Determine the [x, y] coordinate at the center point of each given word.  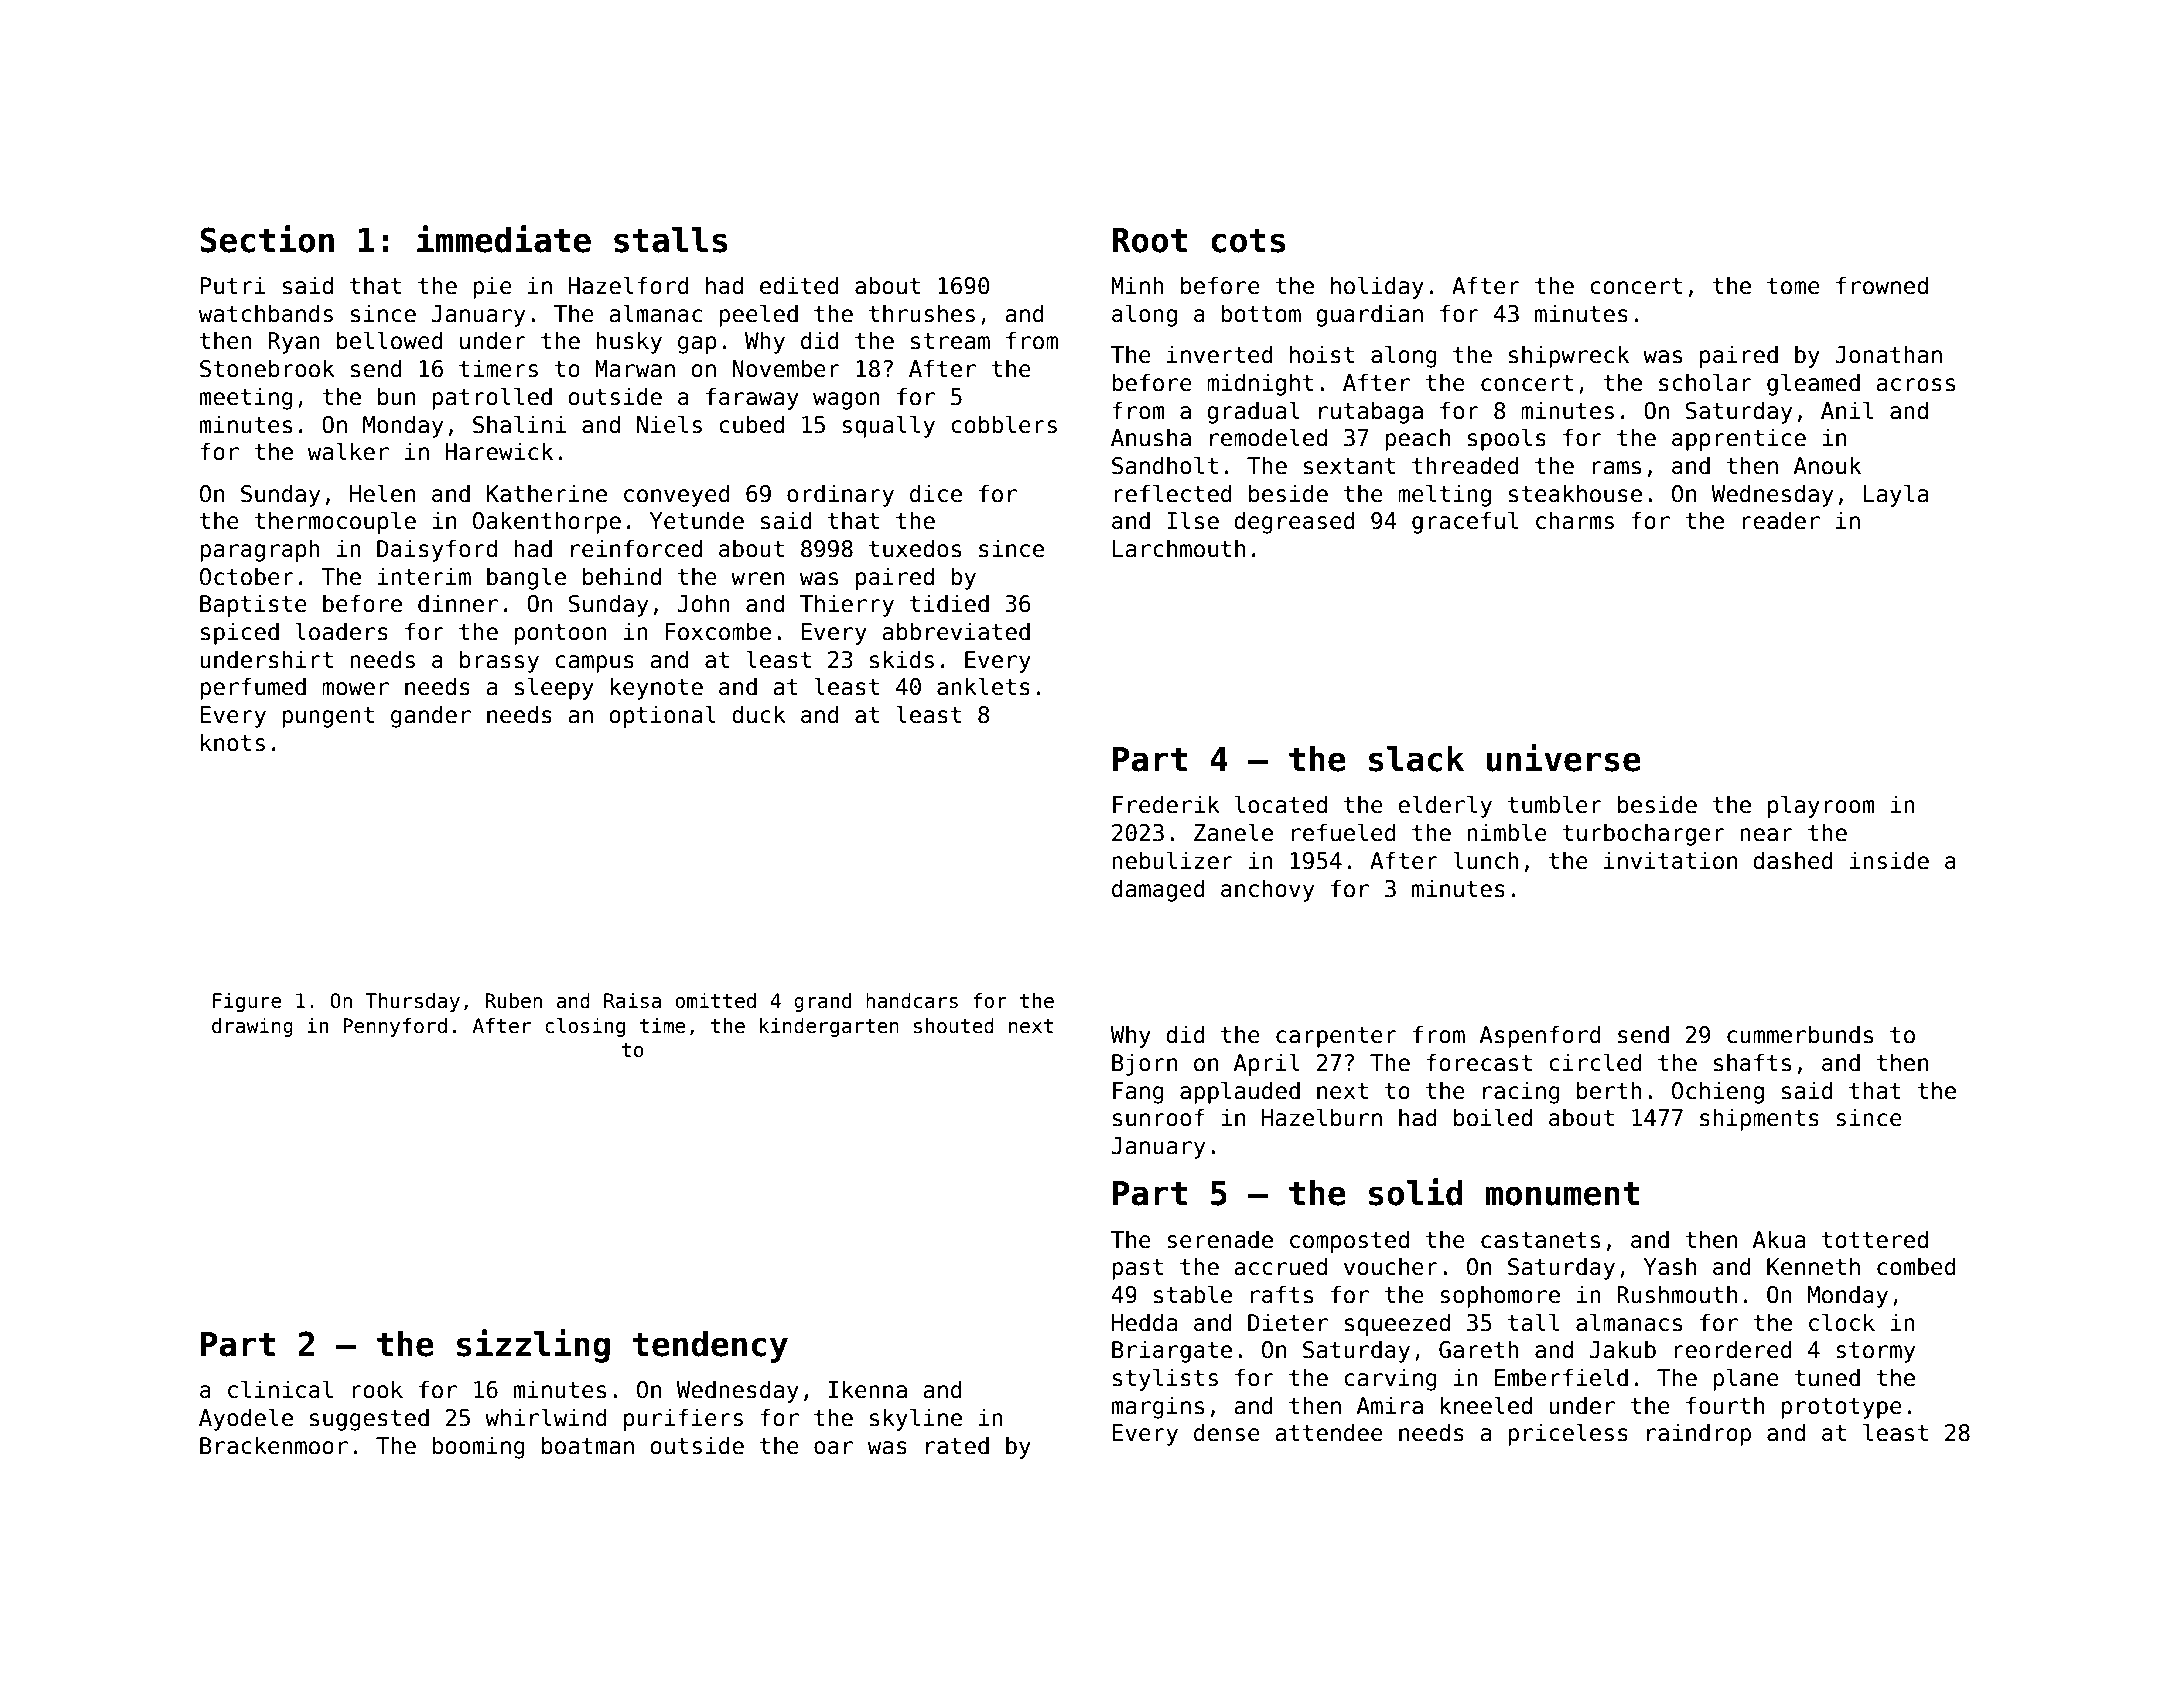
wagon [846, 401]
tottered [1875, 1239]
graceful [1465, 522]
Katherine [546, 493]
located [1281, 804]
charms [1575, 520]
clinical [280, 1389]
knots [233, 742]
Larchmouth [1179, 548]
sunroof [1159, 1117]
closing [585, 1027]
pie [492, 287]
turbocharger [1643, 834]
